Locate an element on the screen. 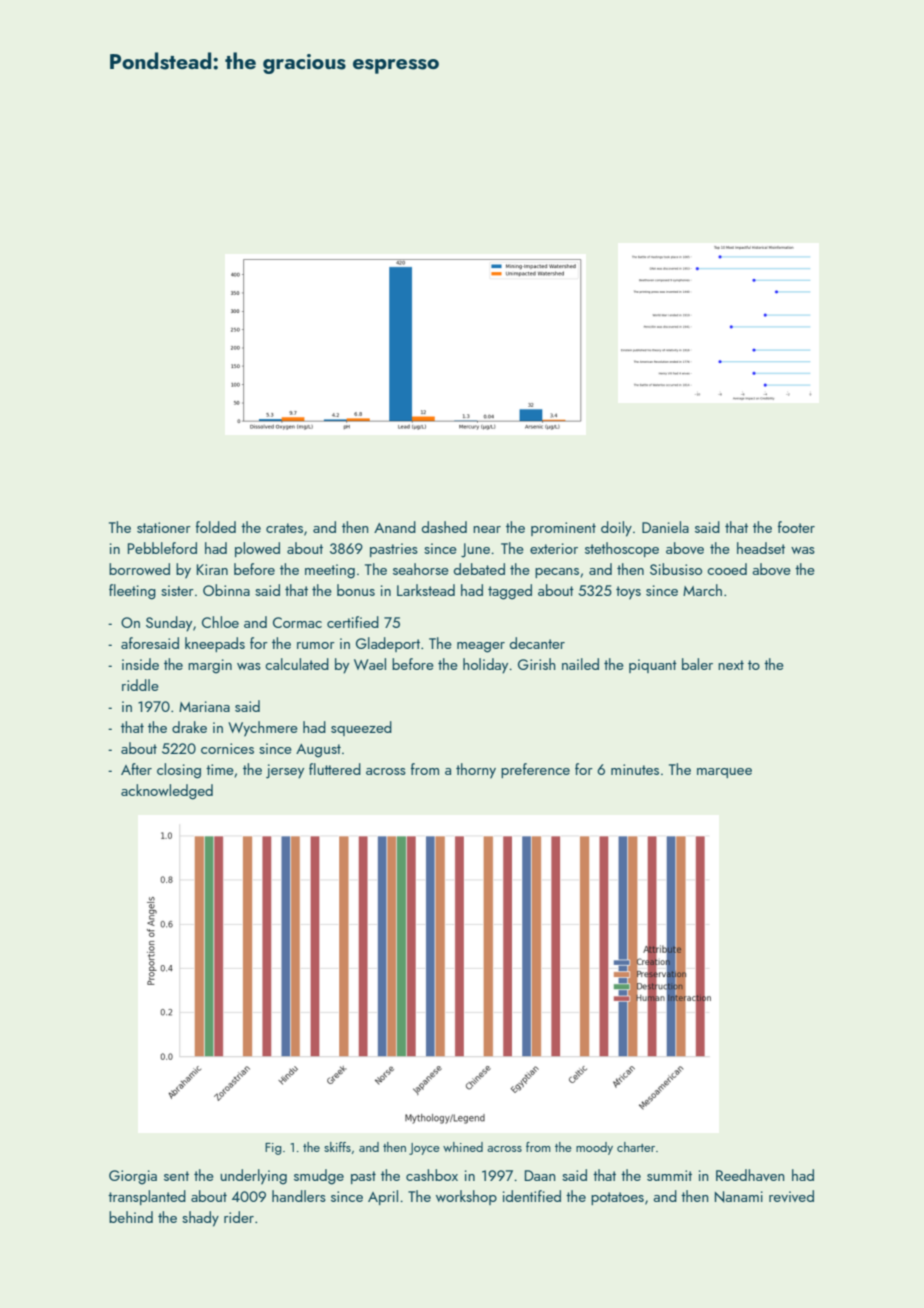  stationer is located at coordinates (164, 527).
